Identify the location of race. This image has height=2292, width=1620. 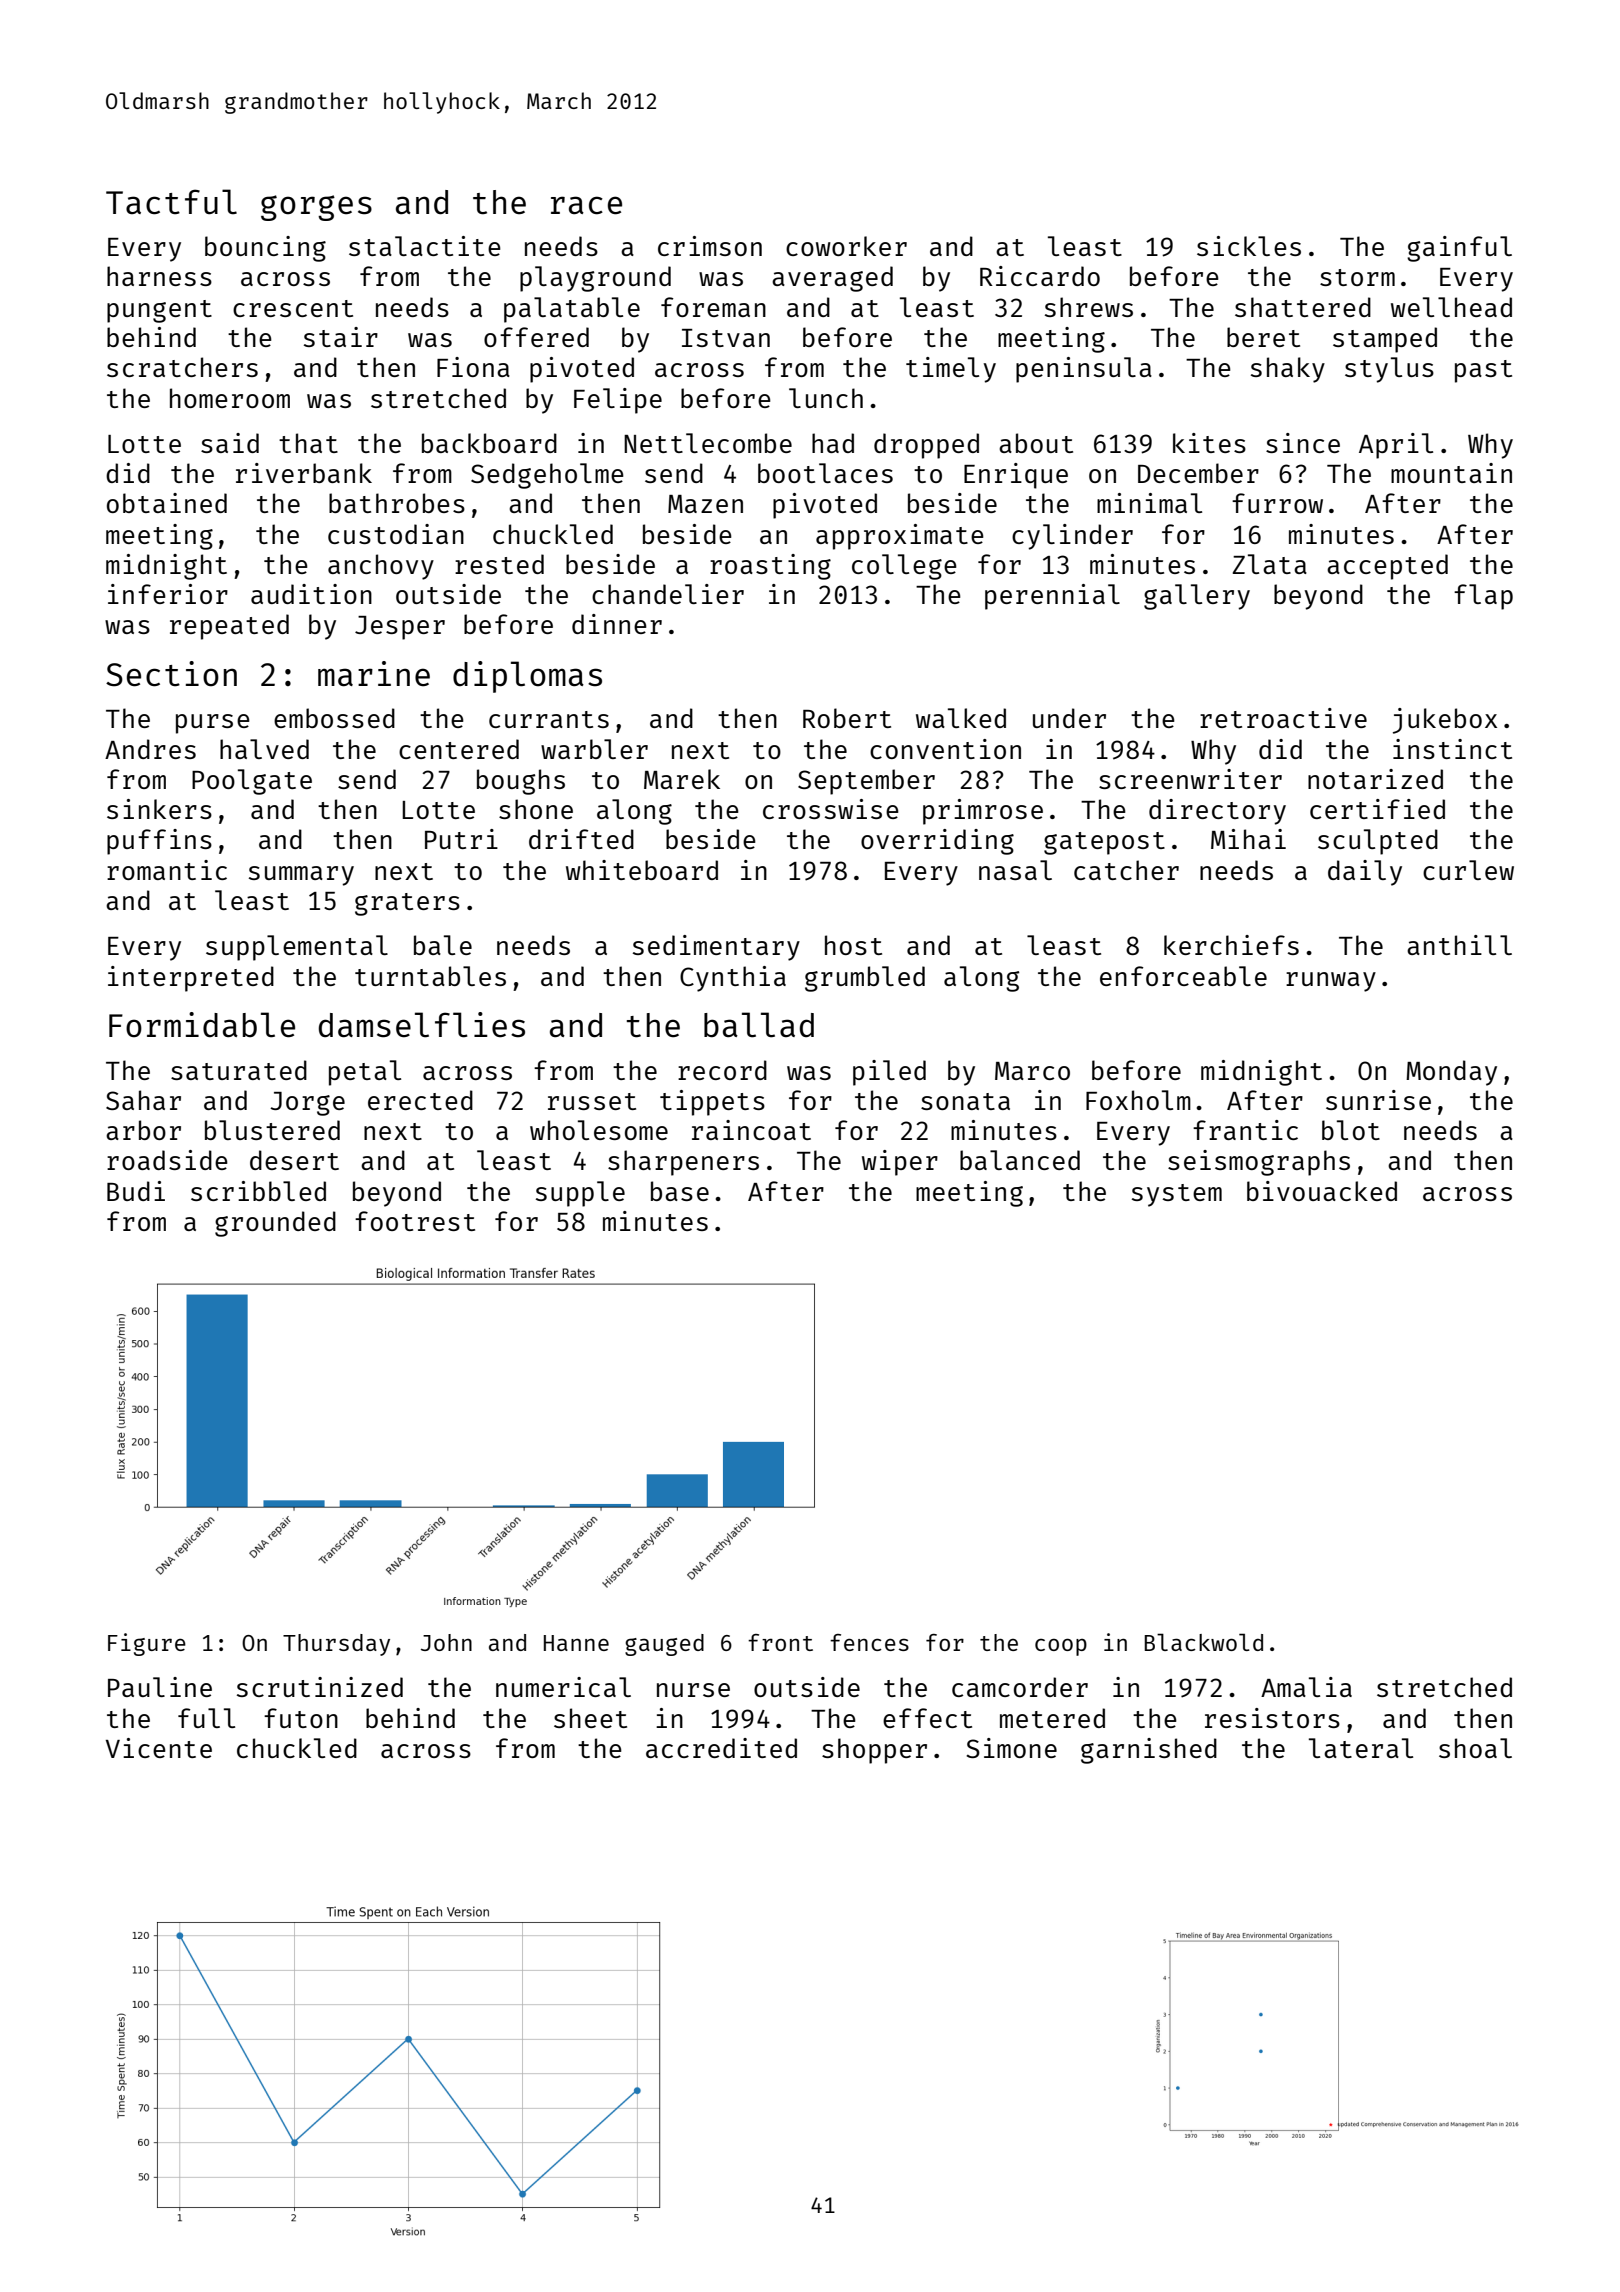
(586, 205).
